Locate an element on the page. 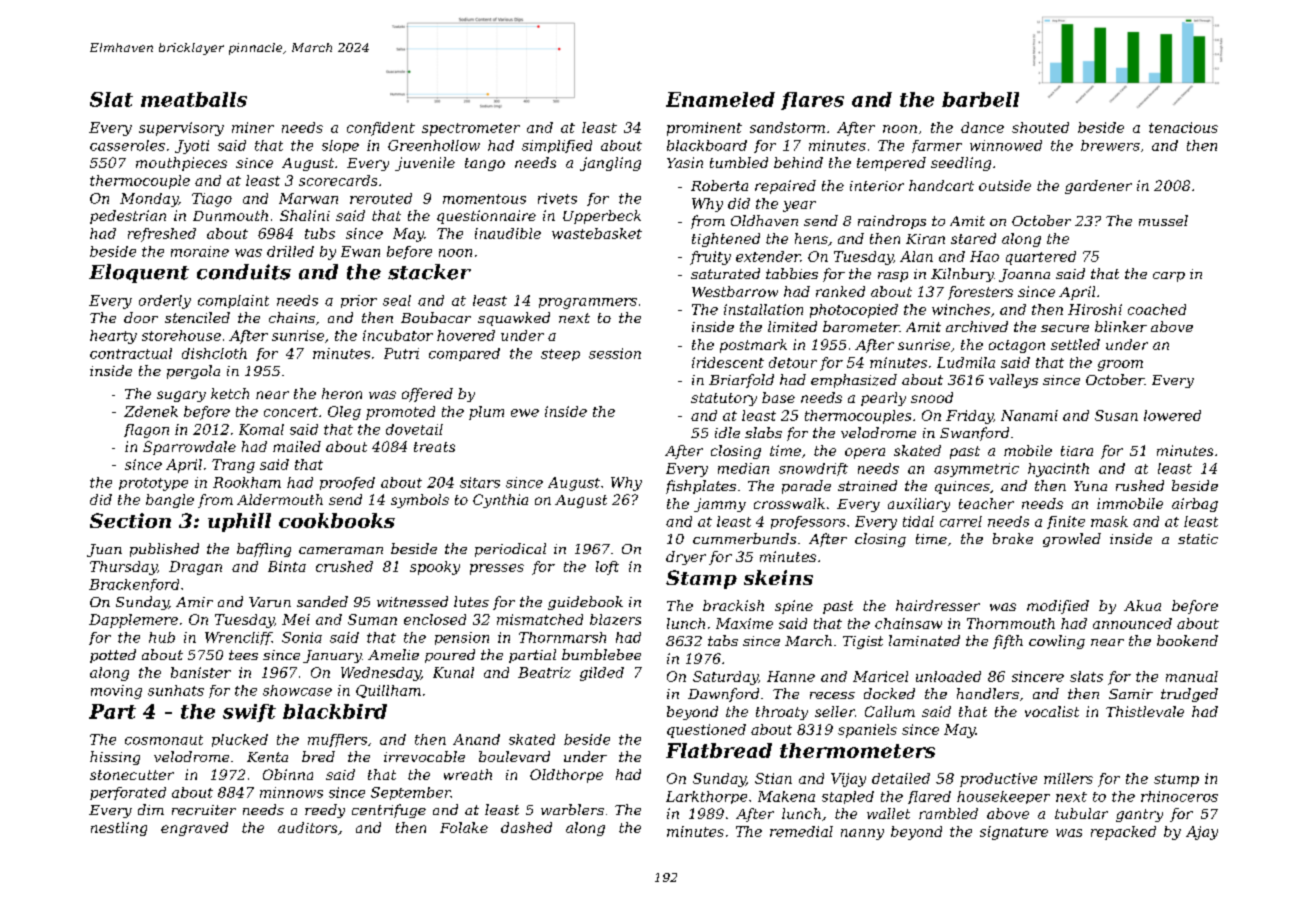 The width and height of the document is (1308, 924). refreshed is located at coordinates (162, 235).
